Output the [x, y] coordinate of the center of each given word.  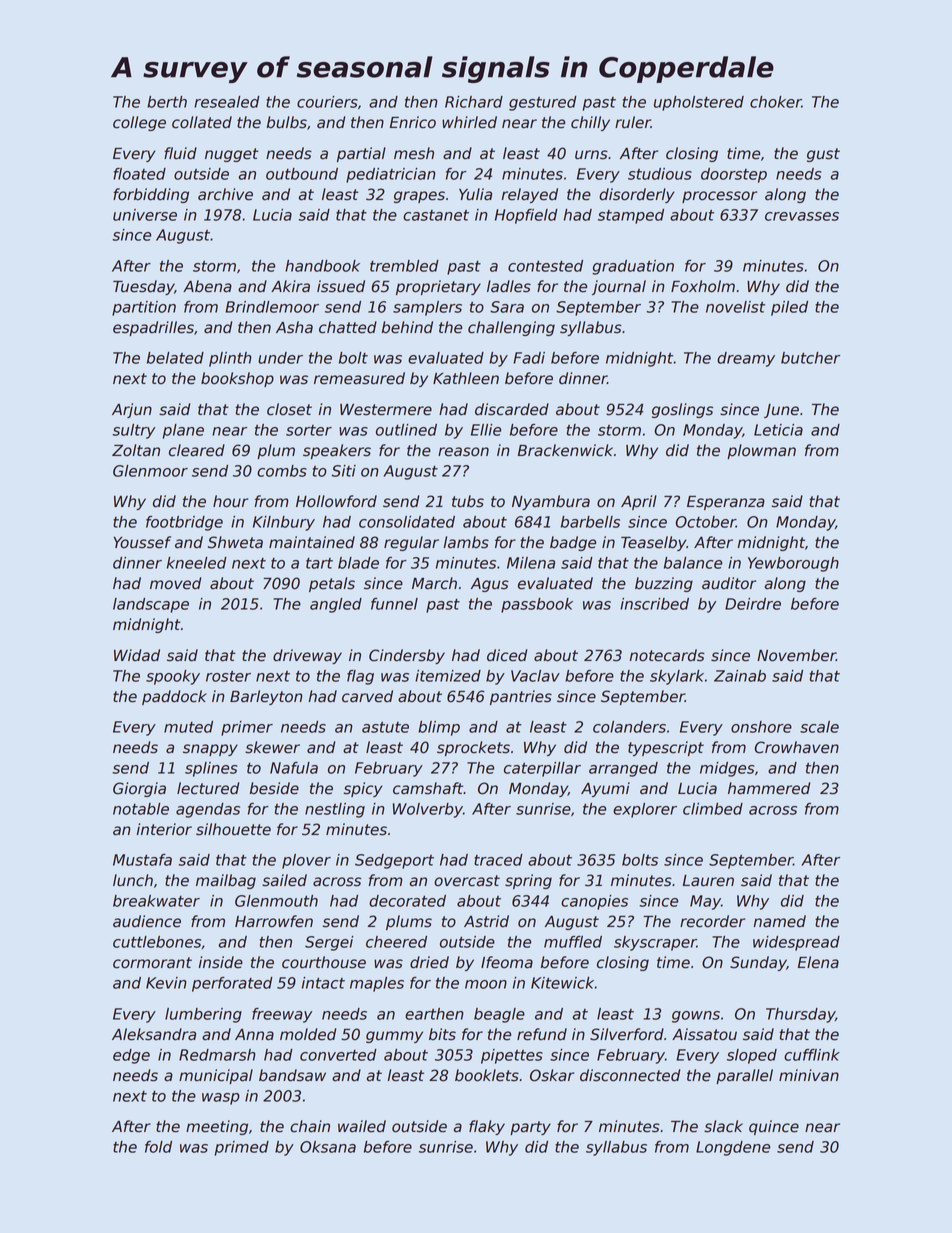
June [781, 411]
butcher [810, 358]
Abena [207, 286]
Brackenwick [565, 450]
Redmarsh [217, 1055]
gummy [394, 1037]
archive [225, 194]
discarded [512, 409]
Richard [474, 102]
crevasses [802, 216]
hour [230, 501]
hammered [769, 788]
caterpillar [542, 769]
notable [141, 809]
